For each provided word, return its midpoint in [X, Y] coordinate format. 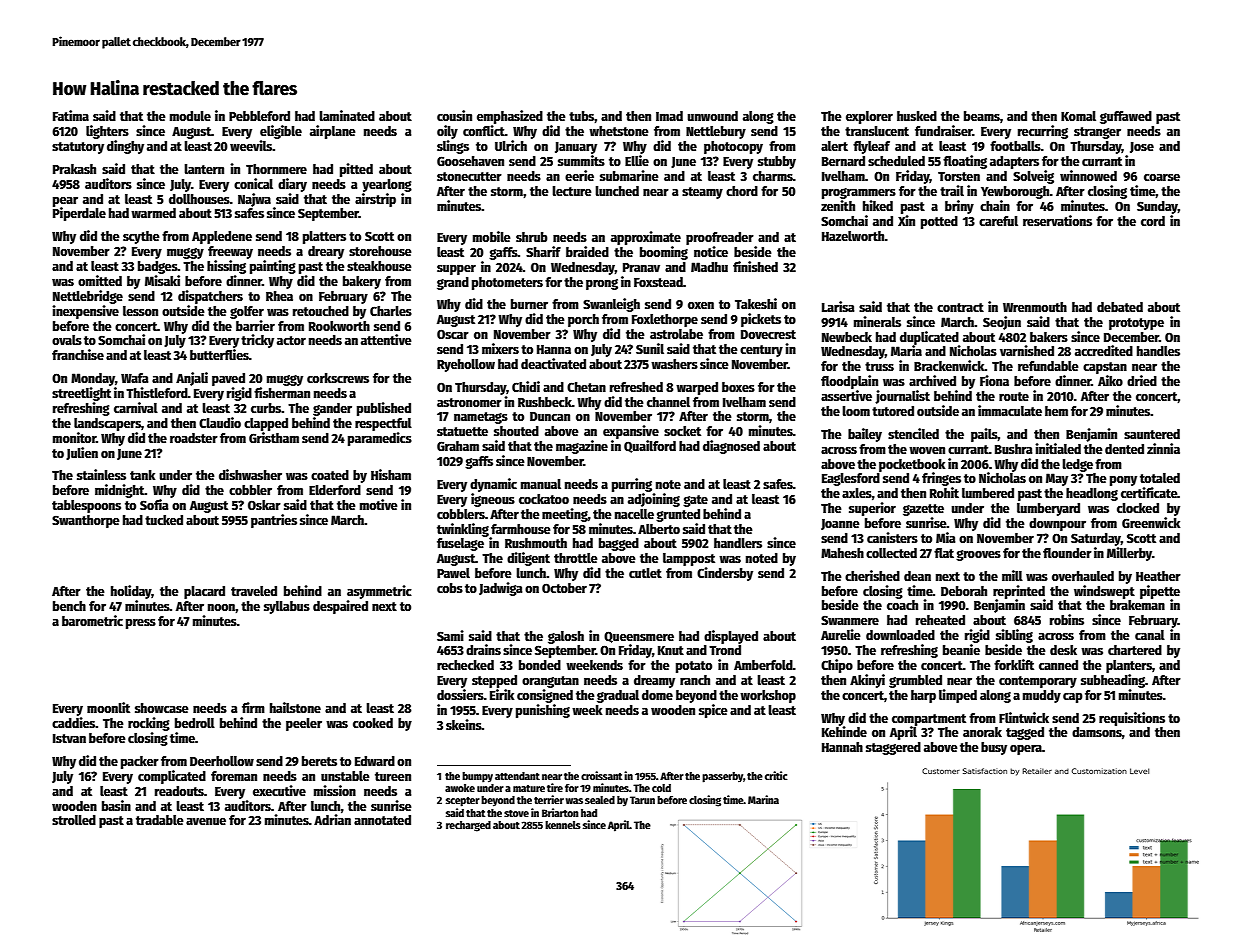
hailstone [295, 707]
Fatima [71, 115]
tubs [581, 116]
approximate [646, 238]
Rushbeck [545, 402]
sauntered [1152, 434]
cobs [450, 588]
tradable [160, 820]
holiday [131, 592]
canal [1150, 635]
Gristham [274, 437]
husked [917, 116]
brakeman [1137, 605]
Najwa [254, 200]
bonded [540, 665]
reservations [1057, 220]
